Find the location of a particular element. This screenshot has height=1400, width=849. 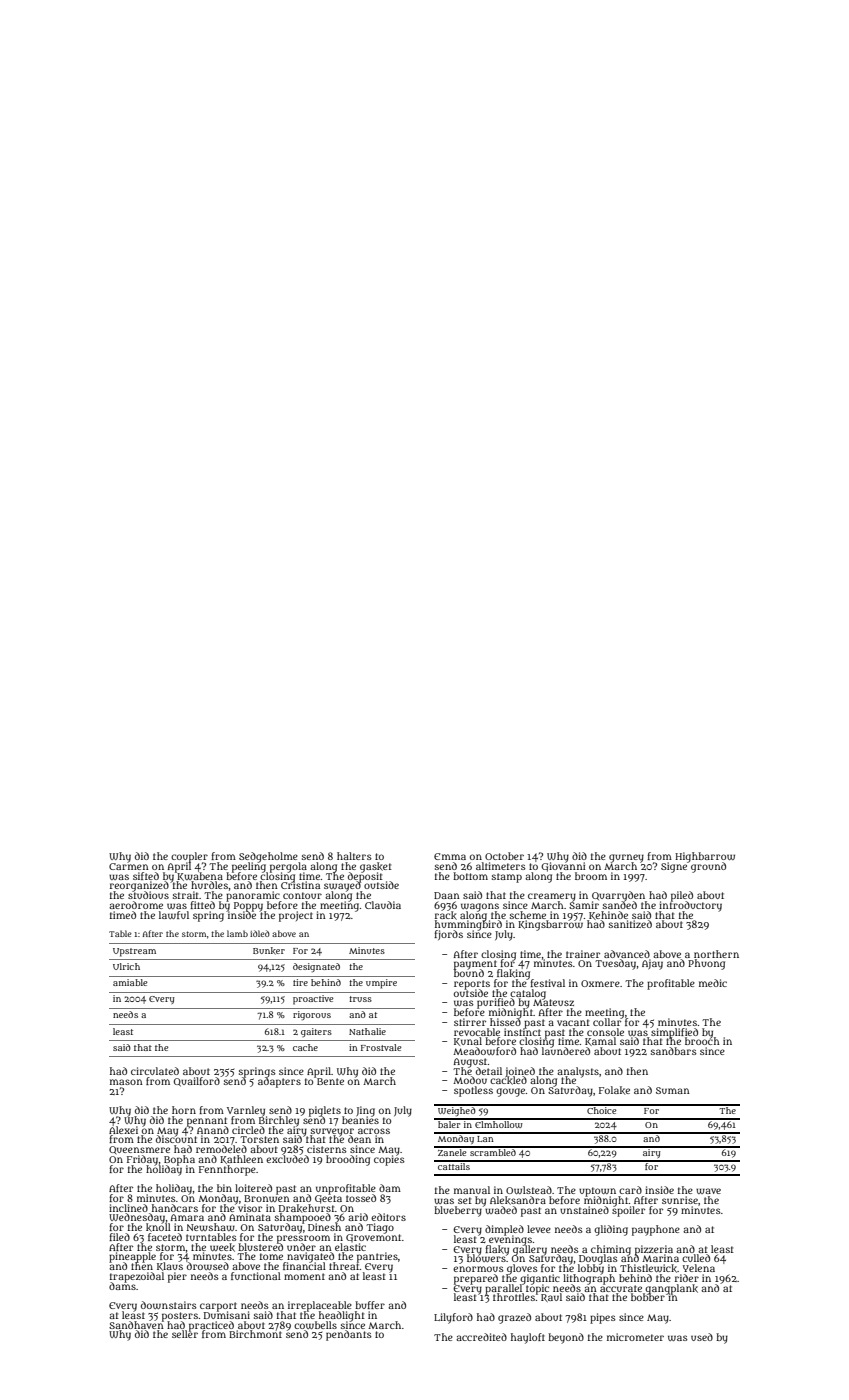

northern is located at coordinates (716, 954).
